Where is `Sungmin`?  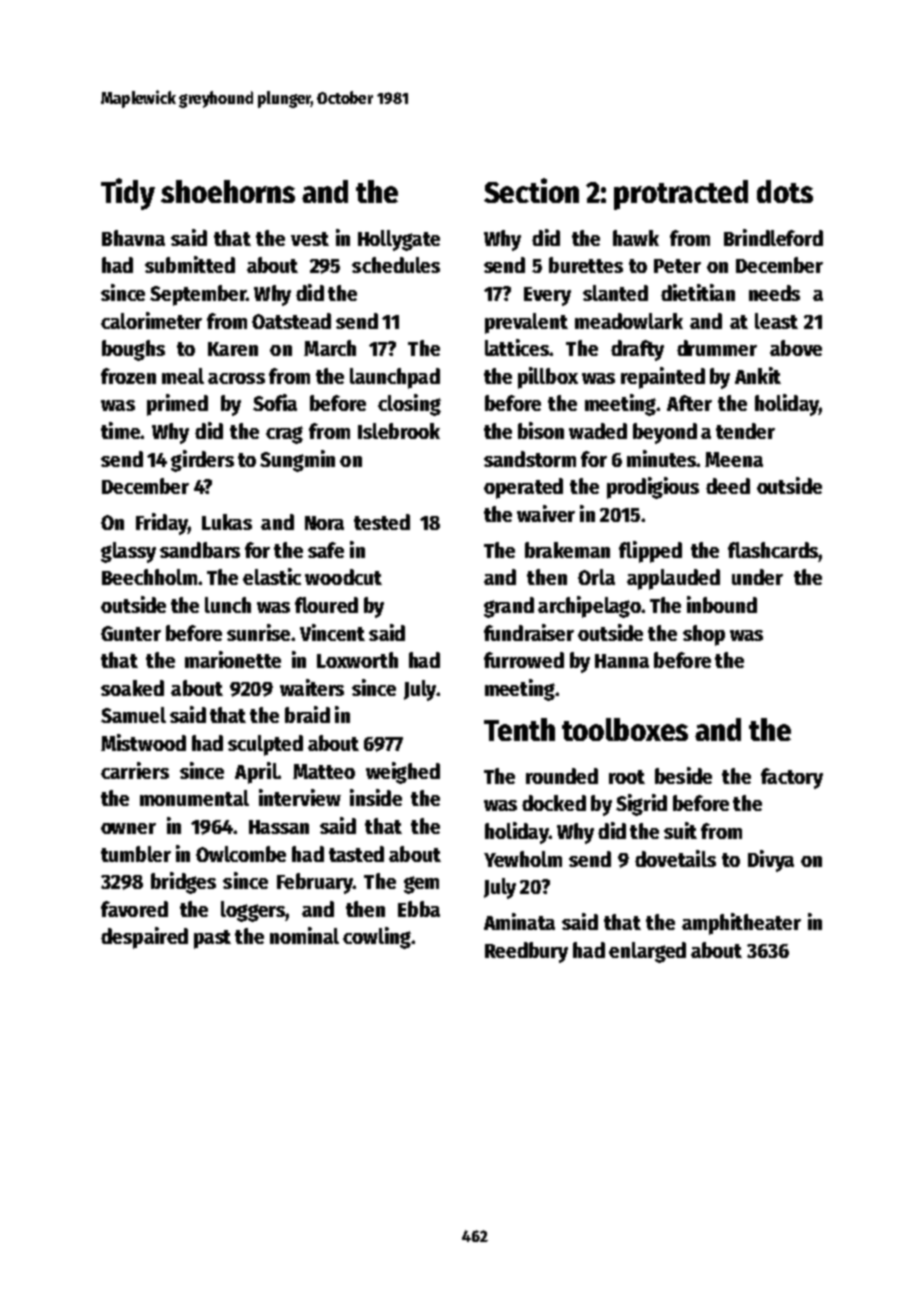
Sungmin is located at coordinates (297, 461).
